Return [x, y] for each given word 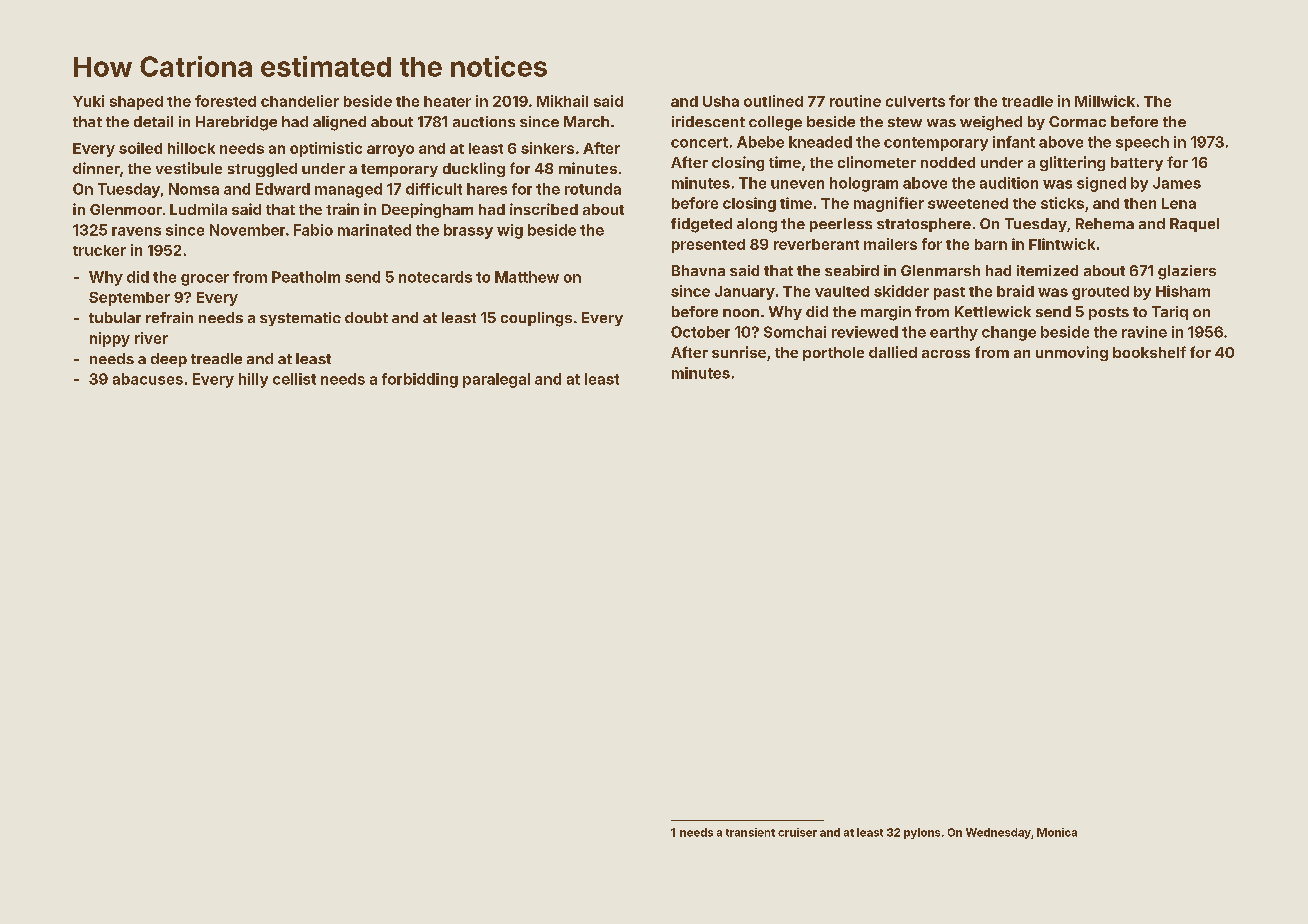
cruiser [797, 832]
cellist [294, 379]
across [946, 354]
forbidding [420, 380]
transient [750, 832]
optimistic [326, 149]
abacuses [148, 379]
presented [708, 246]
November [247, 230]
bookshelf [1149, 352]
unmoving [1072, 353]
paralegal [496, 380]
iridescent [708, 121]
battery [1137, 164]
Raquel [1194, 225]
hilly [253, 380]
